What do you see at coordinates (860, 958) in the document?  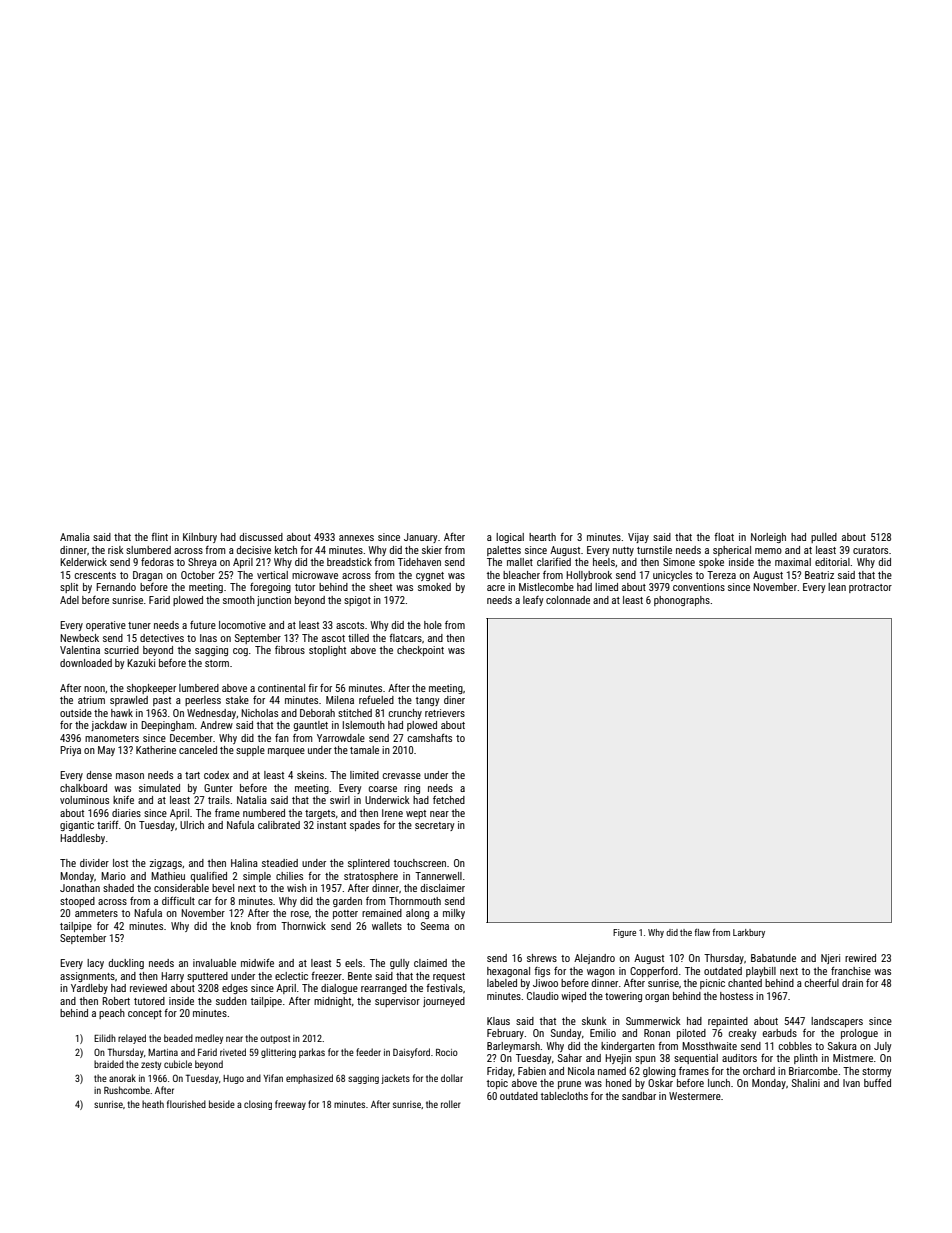 I see `rewired` at bounding box center [860, 958].
